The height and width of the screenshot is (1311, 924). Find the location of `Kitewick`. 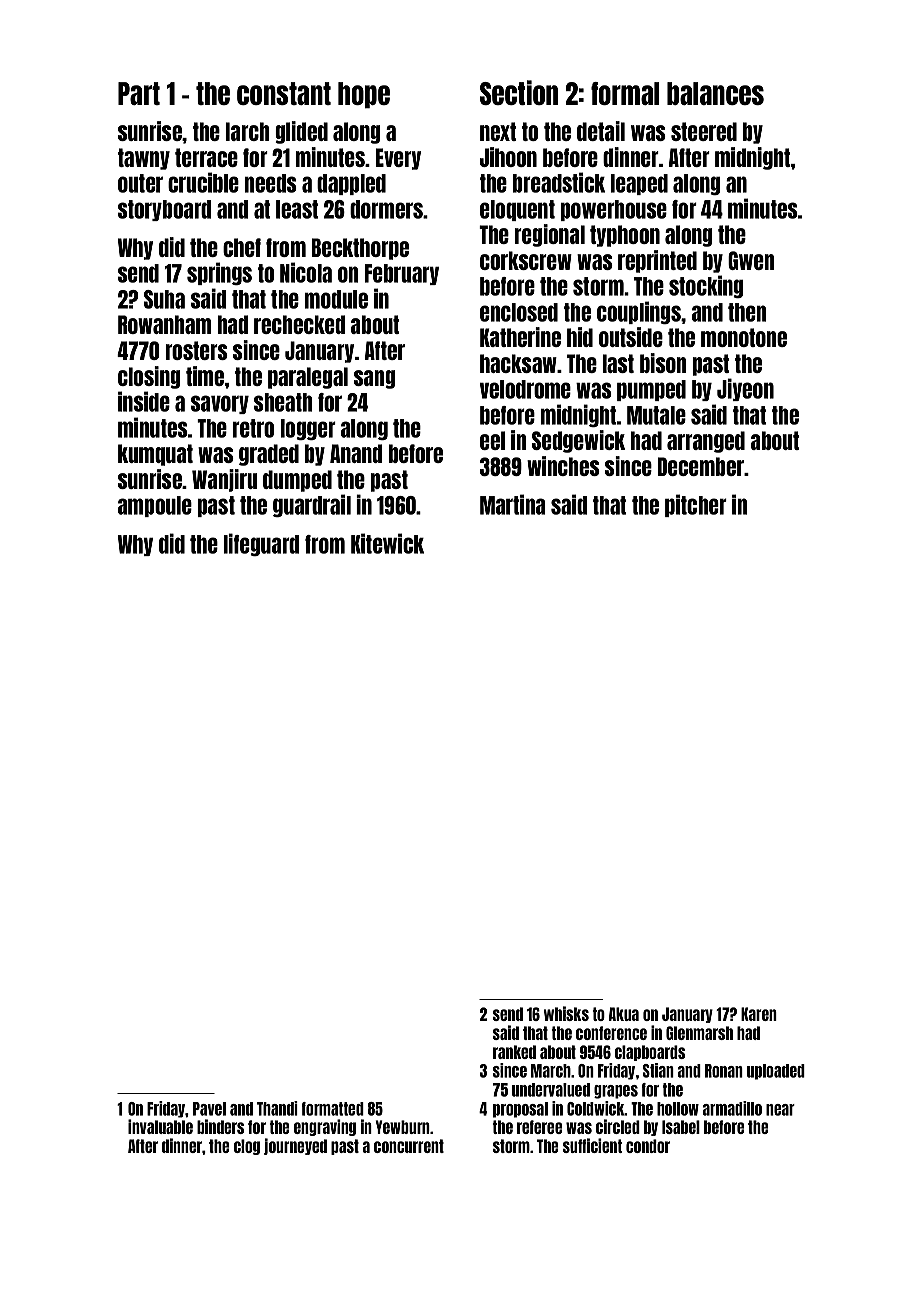

Kitewick is located at coordinates (387, 543).
